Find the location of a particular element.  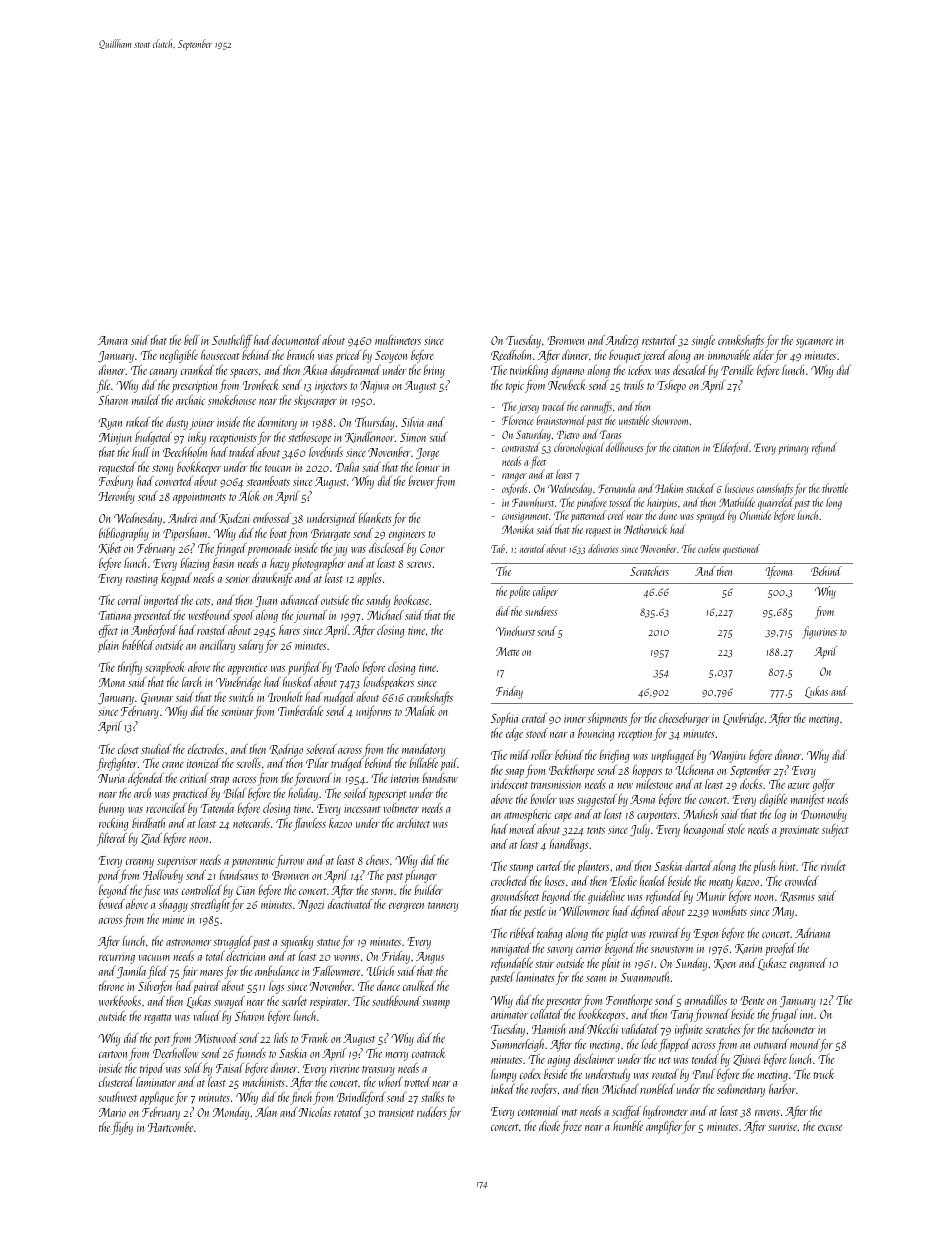

Seoyeon is located at coordinates (391, 357).
